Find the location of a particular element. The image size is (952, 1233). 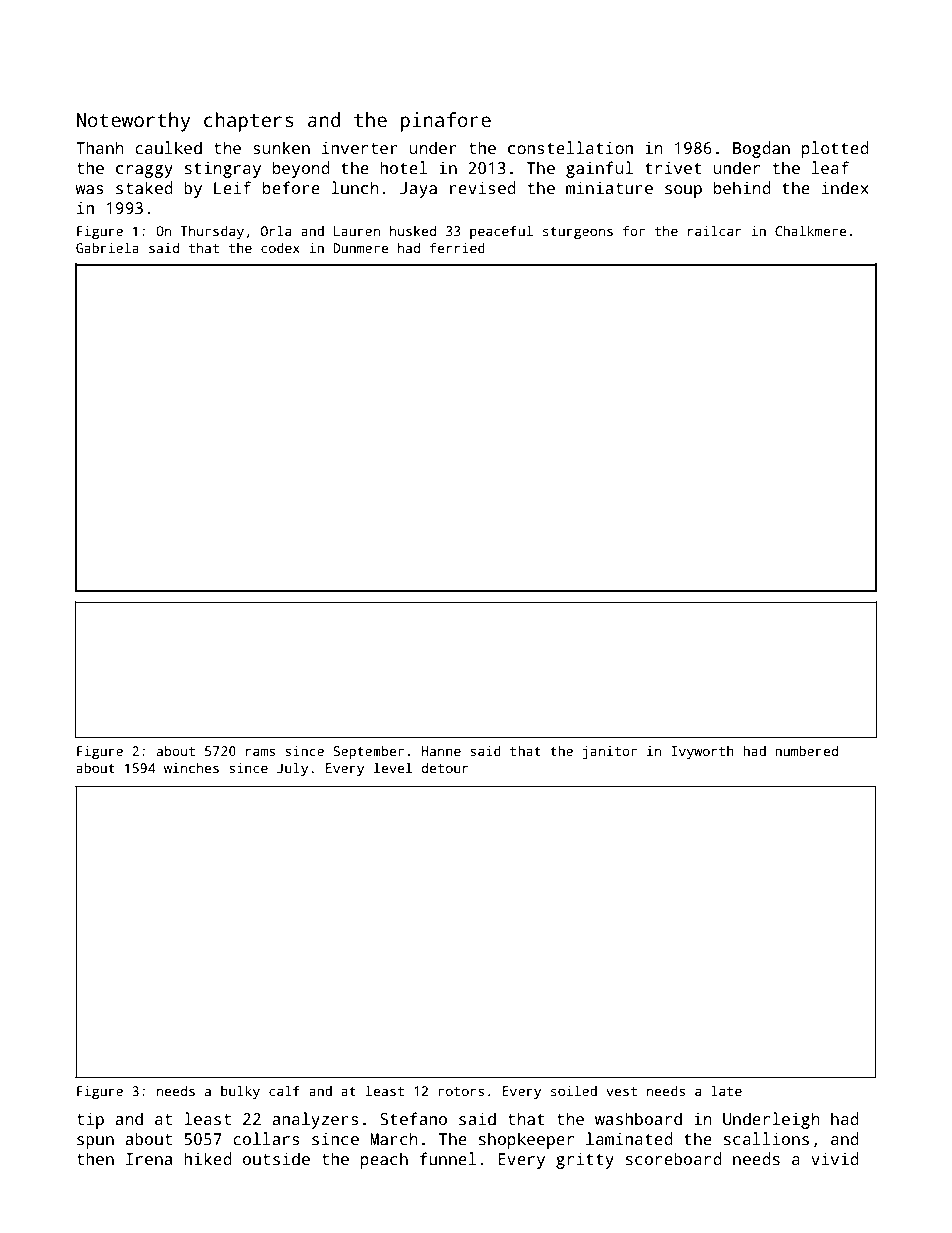

Ivyworth is located at coordinates (703, 752).
